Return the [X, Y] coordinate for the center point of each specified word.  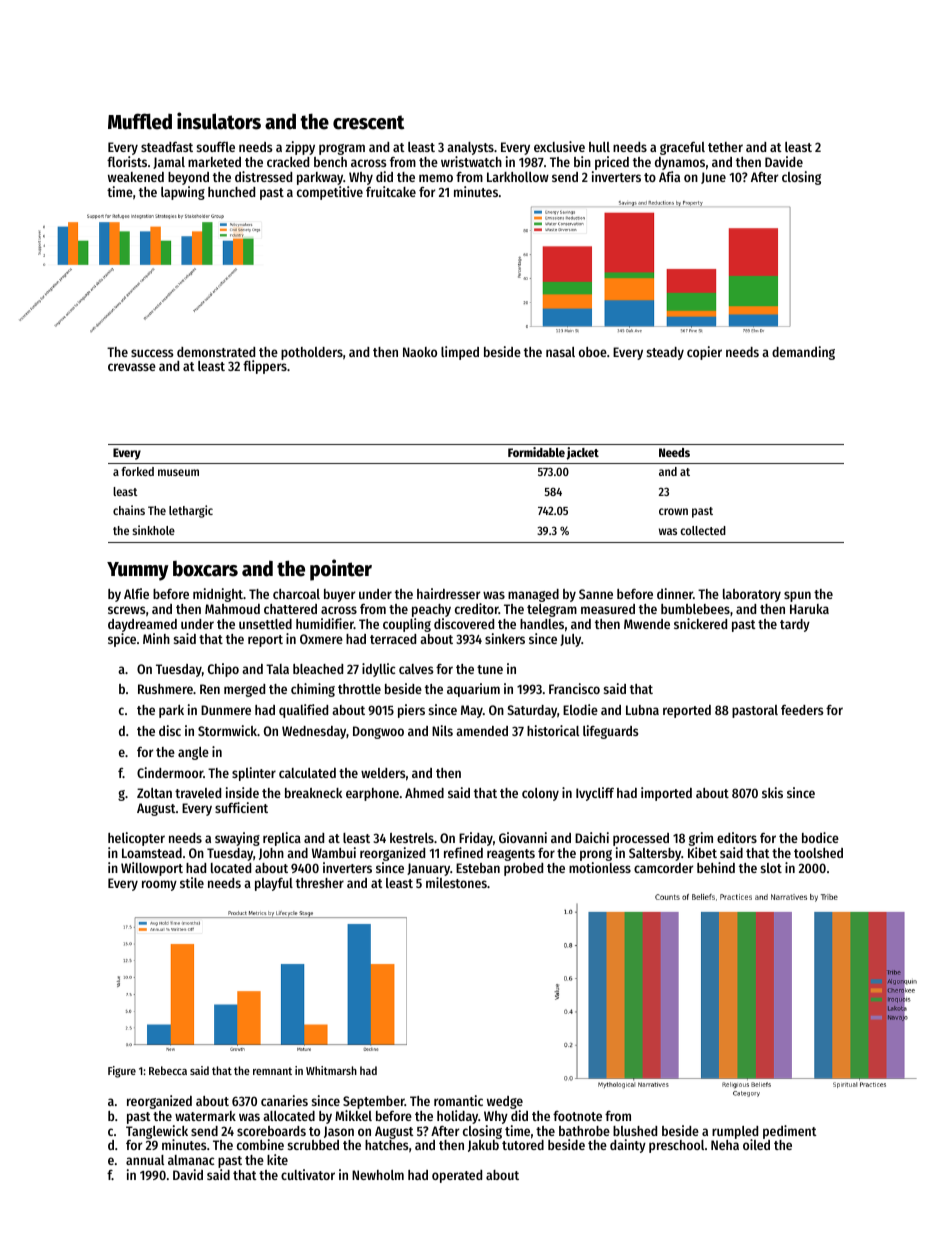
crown [673, 511]
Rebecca [168, 1070]
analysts [470, 148]
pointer [341, 570]
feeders [802, 710]
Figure [122, 1072]
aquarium [473, 690]
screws [127, 610]
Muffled [140, 121]
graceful [682, 148]
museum [178, 472]
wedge [505, 1102]
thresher [320, 883]
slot [771, 868]
